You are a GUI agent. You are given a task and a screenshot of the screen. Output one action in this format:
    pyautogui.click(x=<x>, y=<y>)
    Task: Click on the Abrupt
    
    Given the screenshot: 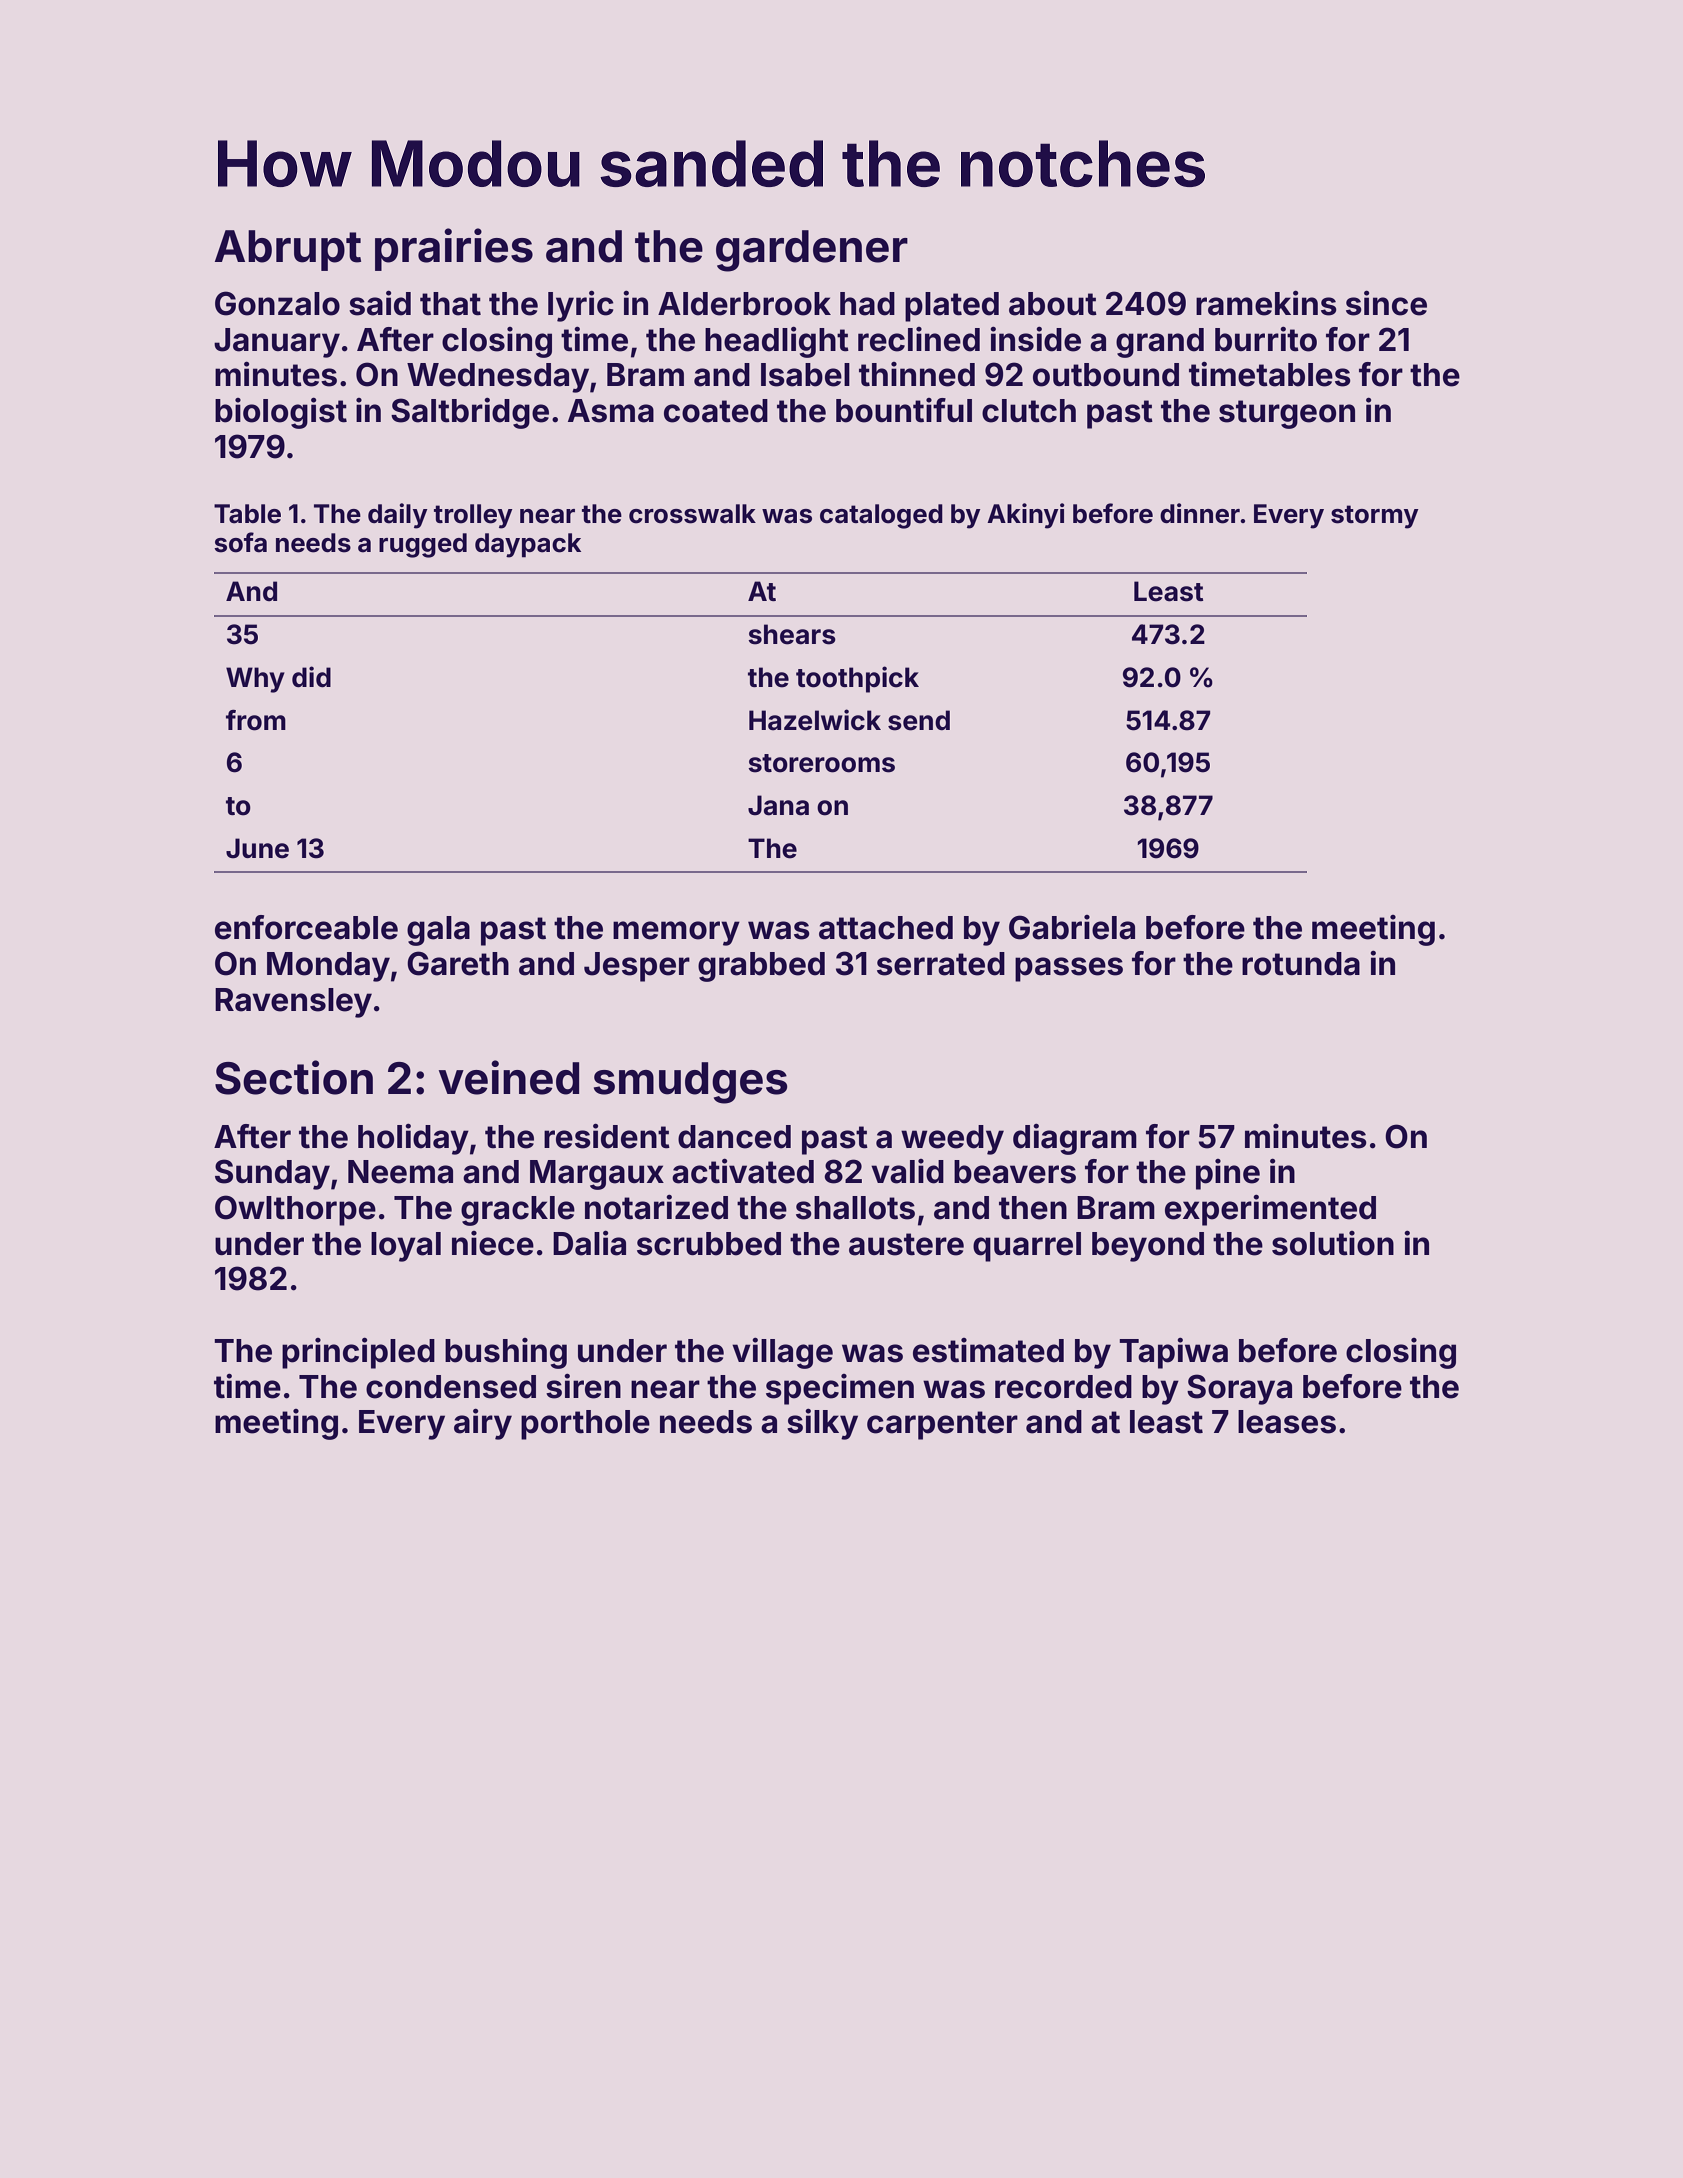 What is the action you would take?
    pyautogui.click(x=288, y=250)
